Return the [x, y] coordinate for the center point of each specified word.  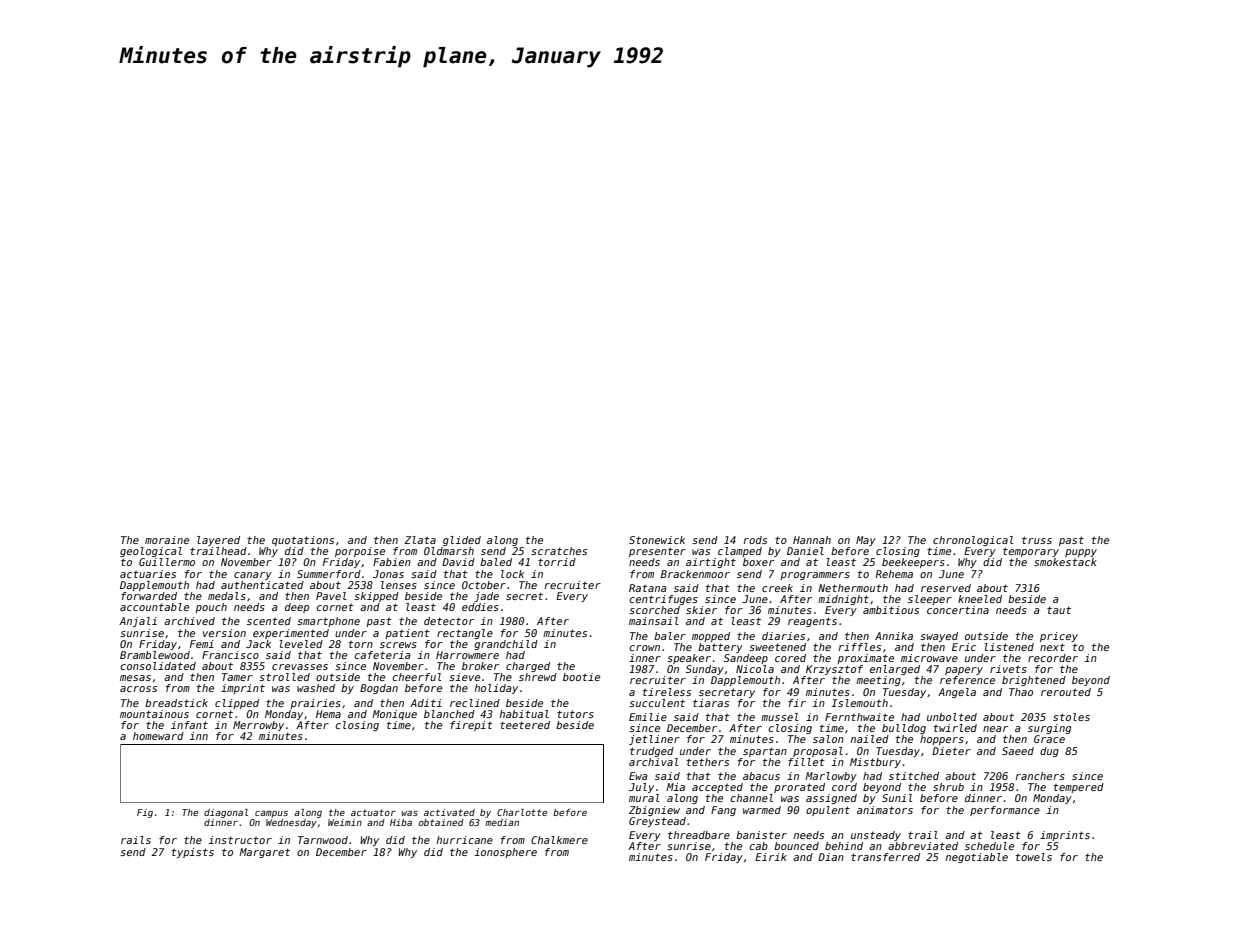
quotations [303, 541]
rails [136, 840]
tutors [575, 714]
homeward [158, 736]
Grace [1049, 739]
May [866, 541]
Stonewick [657, 540]
